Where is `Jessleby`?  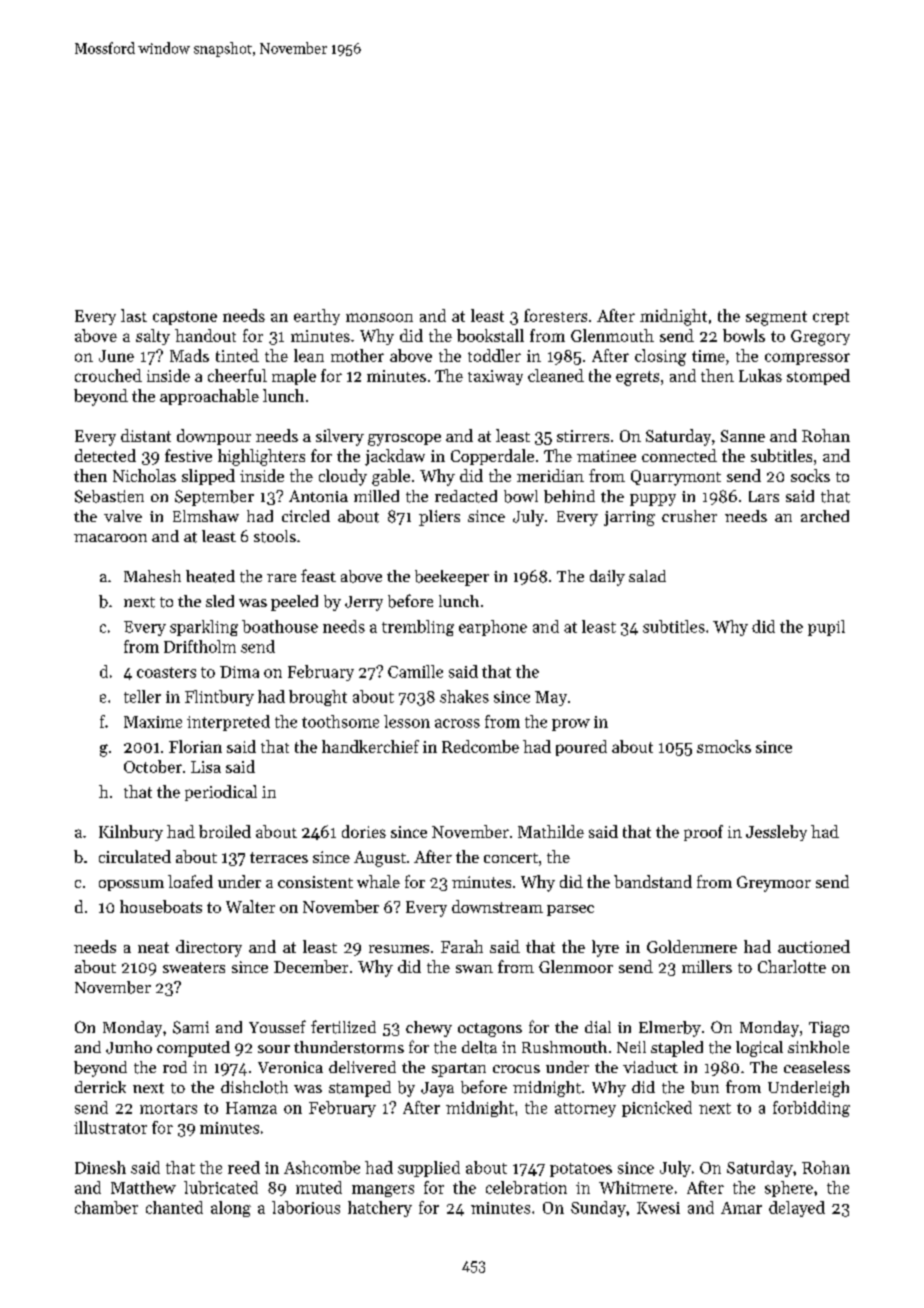 Jessleby is located at coordinates (776, 833).
